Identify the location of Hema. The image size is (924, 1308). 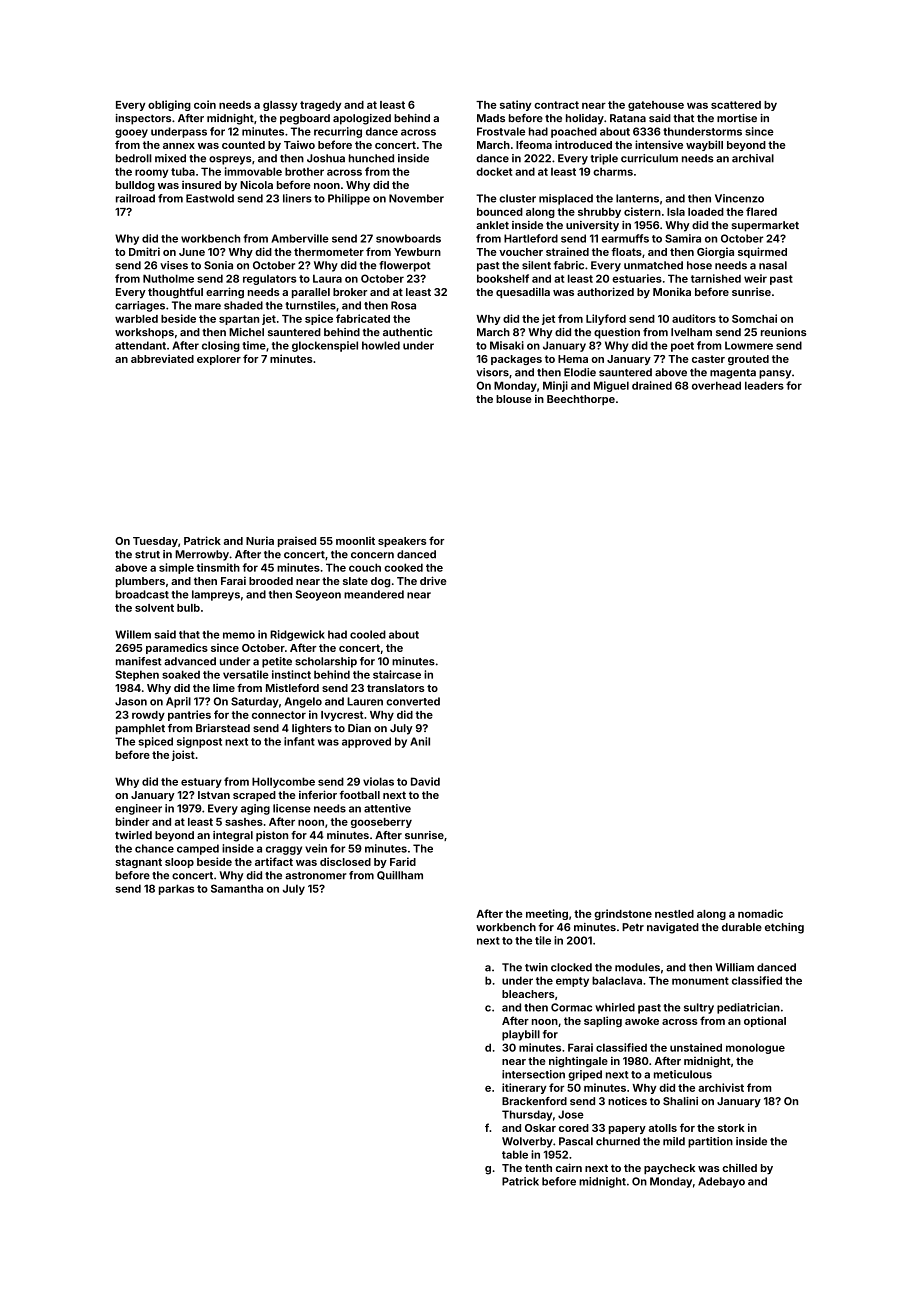
(573, 359).
